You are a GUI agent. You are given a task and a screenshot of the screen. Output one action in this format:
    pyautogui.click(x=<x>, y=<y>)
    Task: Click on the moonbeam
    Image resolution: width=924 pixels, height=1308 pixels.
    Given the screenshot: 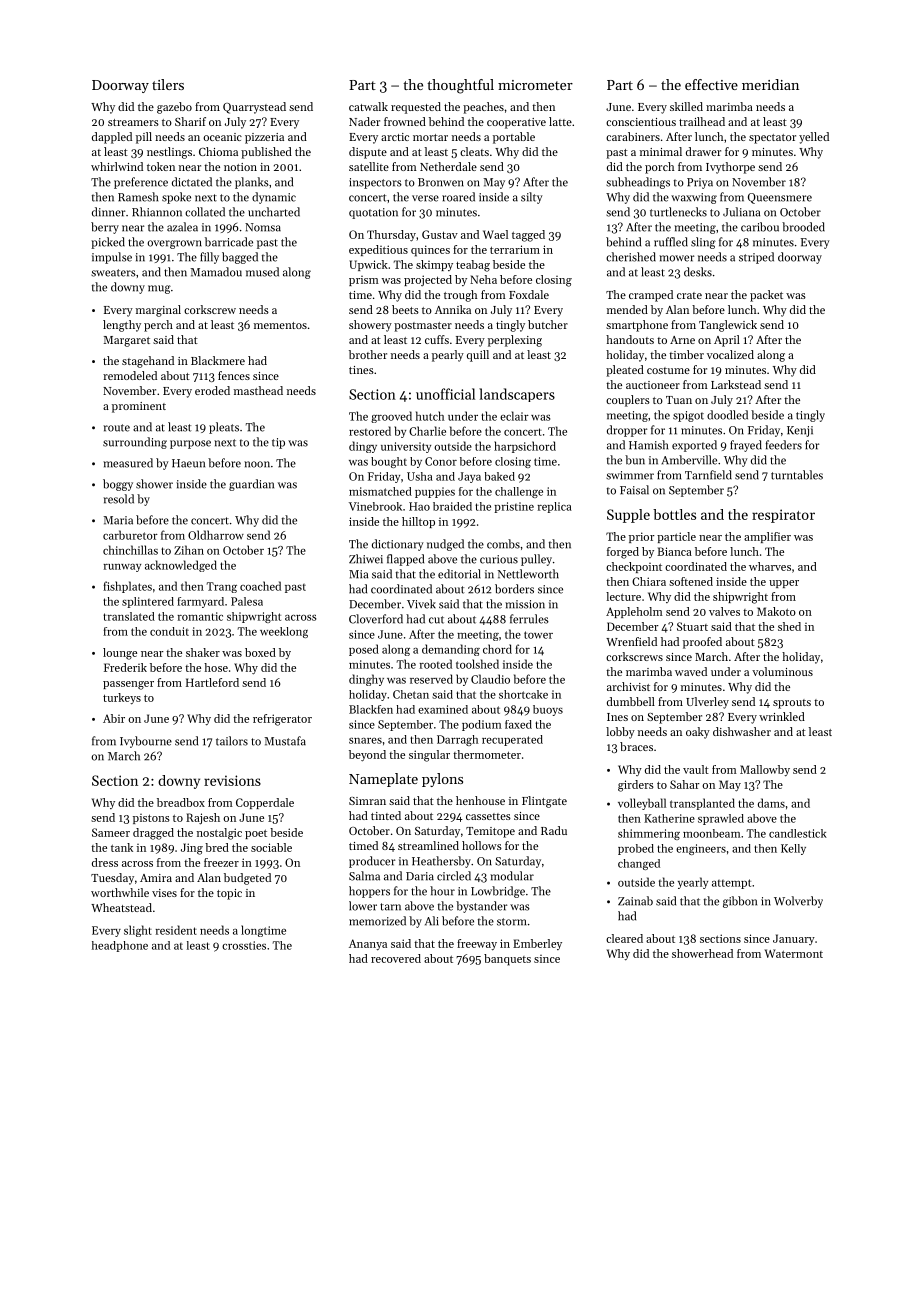 What is the action you would take?
    pyautogui.click(x=712, y=833)
